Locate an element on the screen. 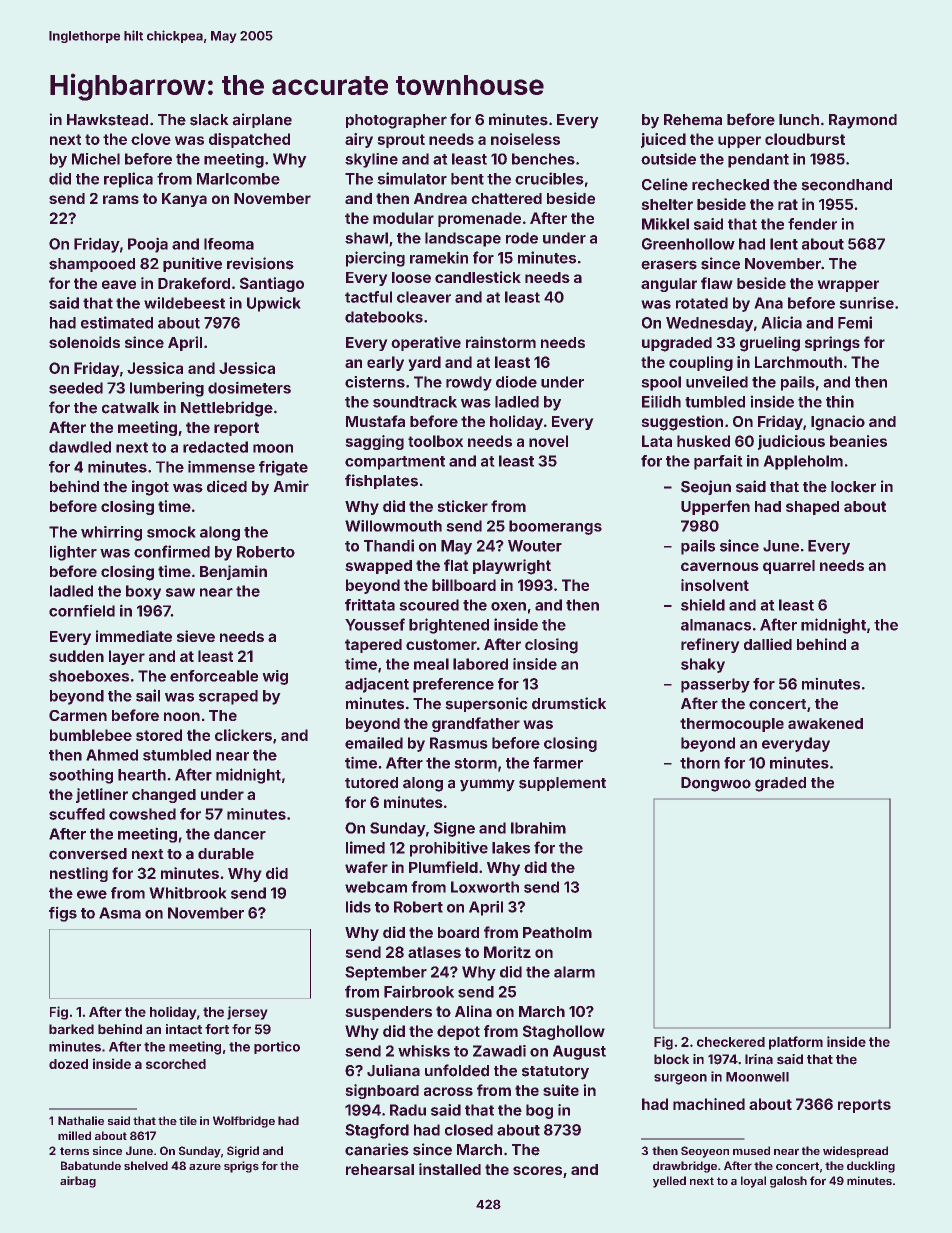 This screenshot has width=952, height=1233. dozed is located at coordinates (68, 1064).
